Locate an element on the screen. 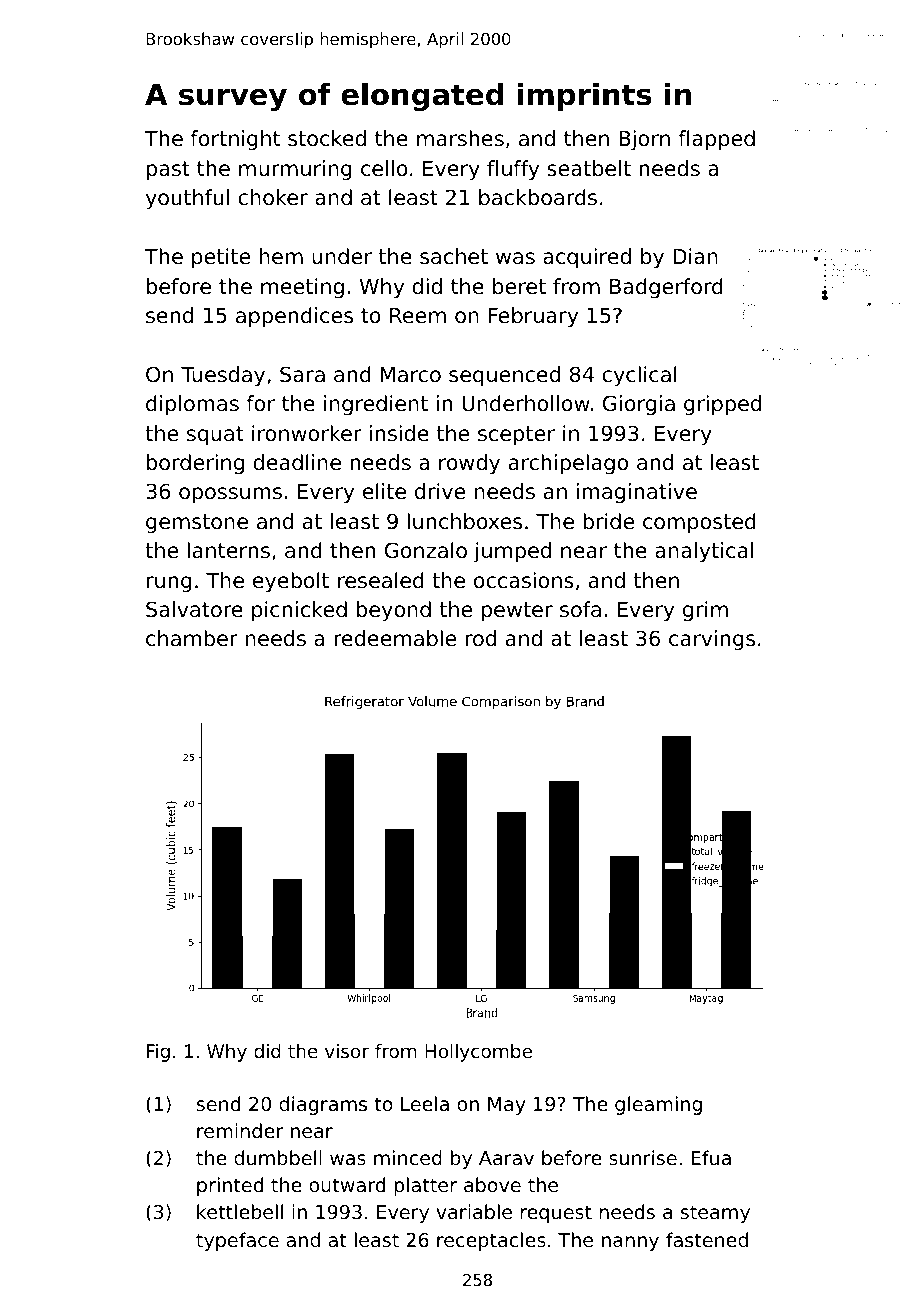 This screenshot has height=1314, width=924. squat is located at coordinates (215, 436).
